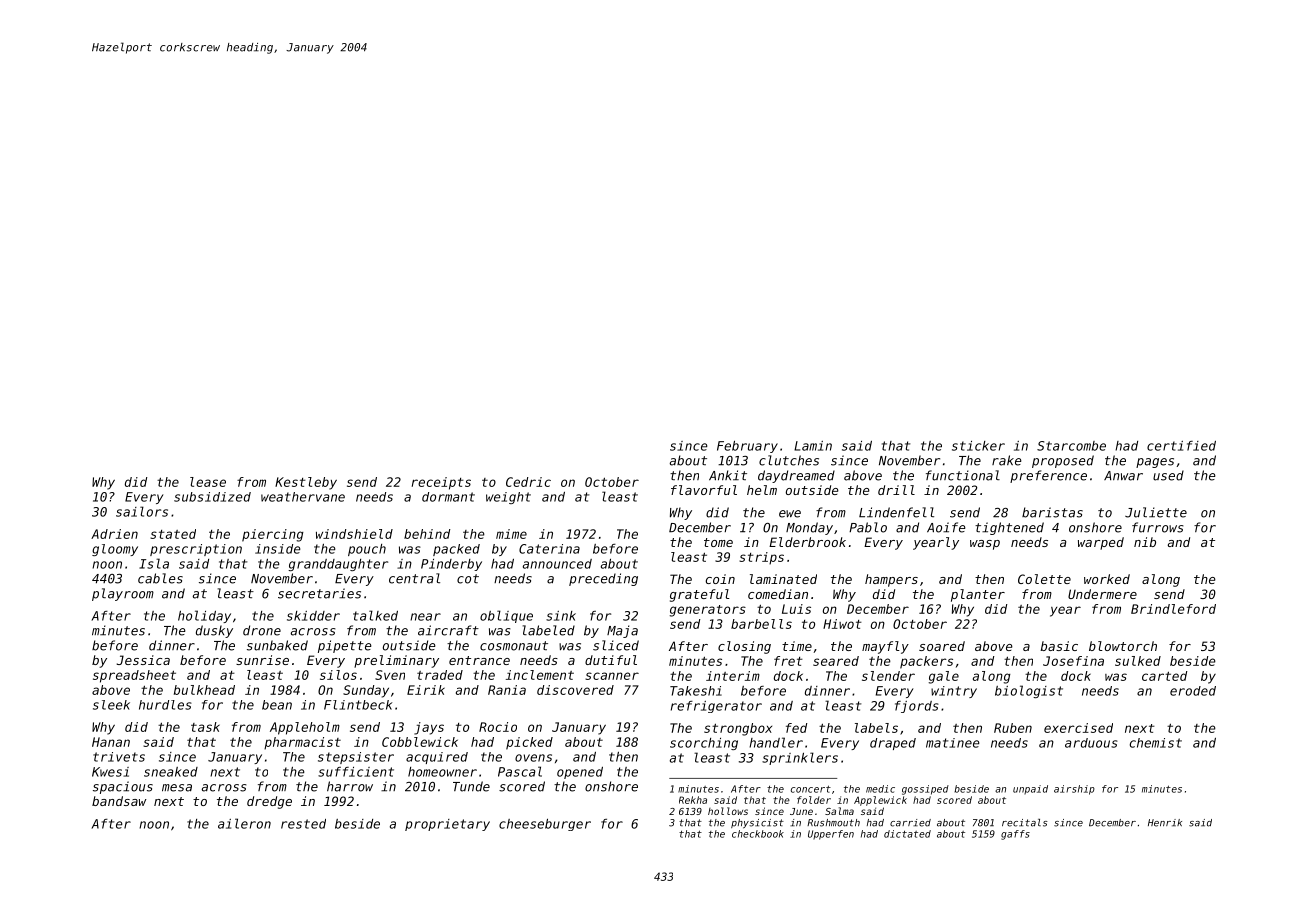 The image size is (1308, 924). What do you see at coordinates (278, 549) in the screenshot?
I see `inside` at bounding box center [278, 549].
